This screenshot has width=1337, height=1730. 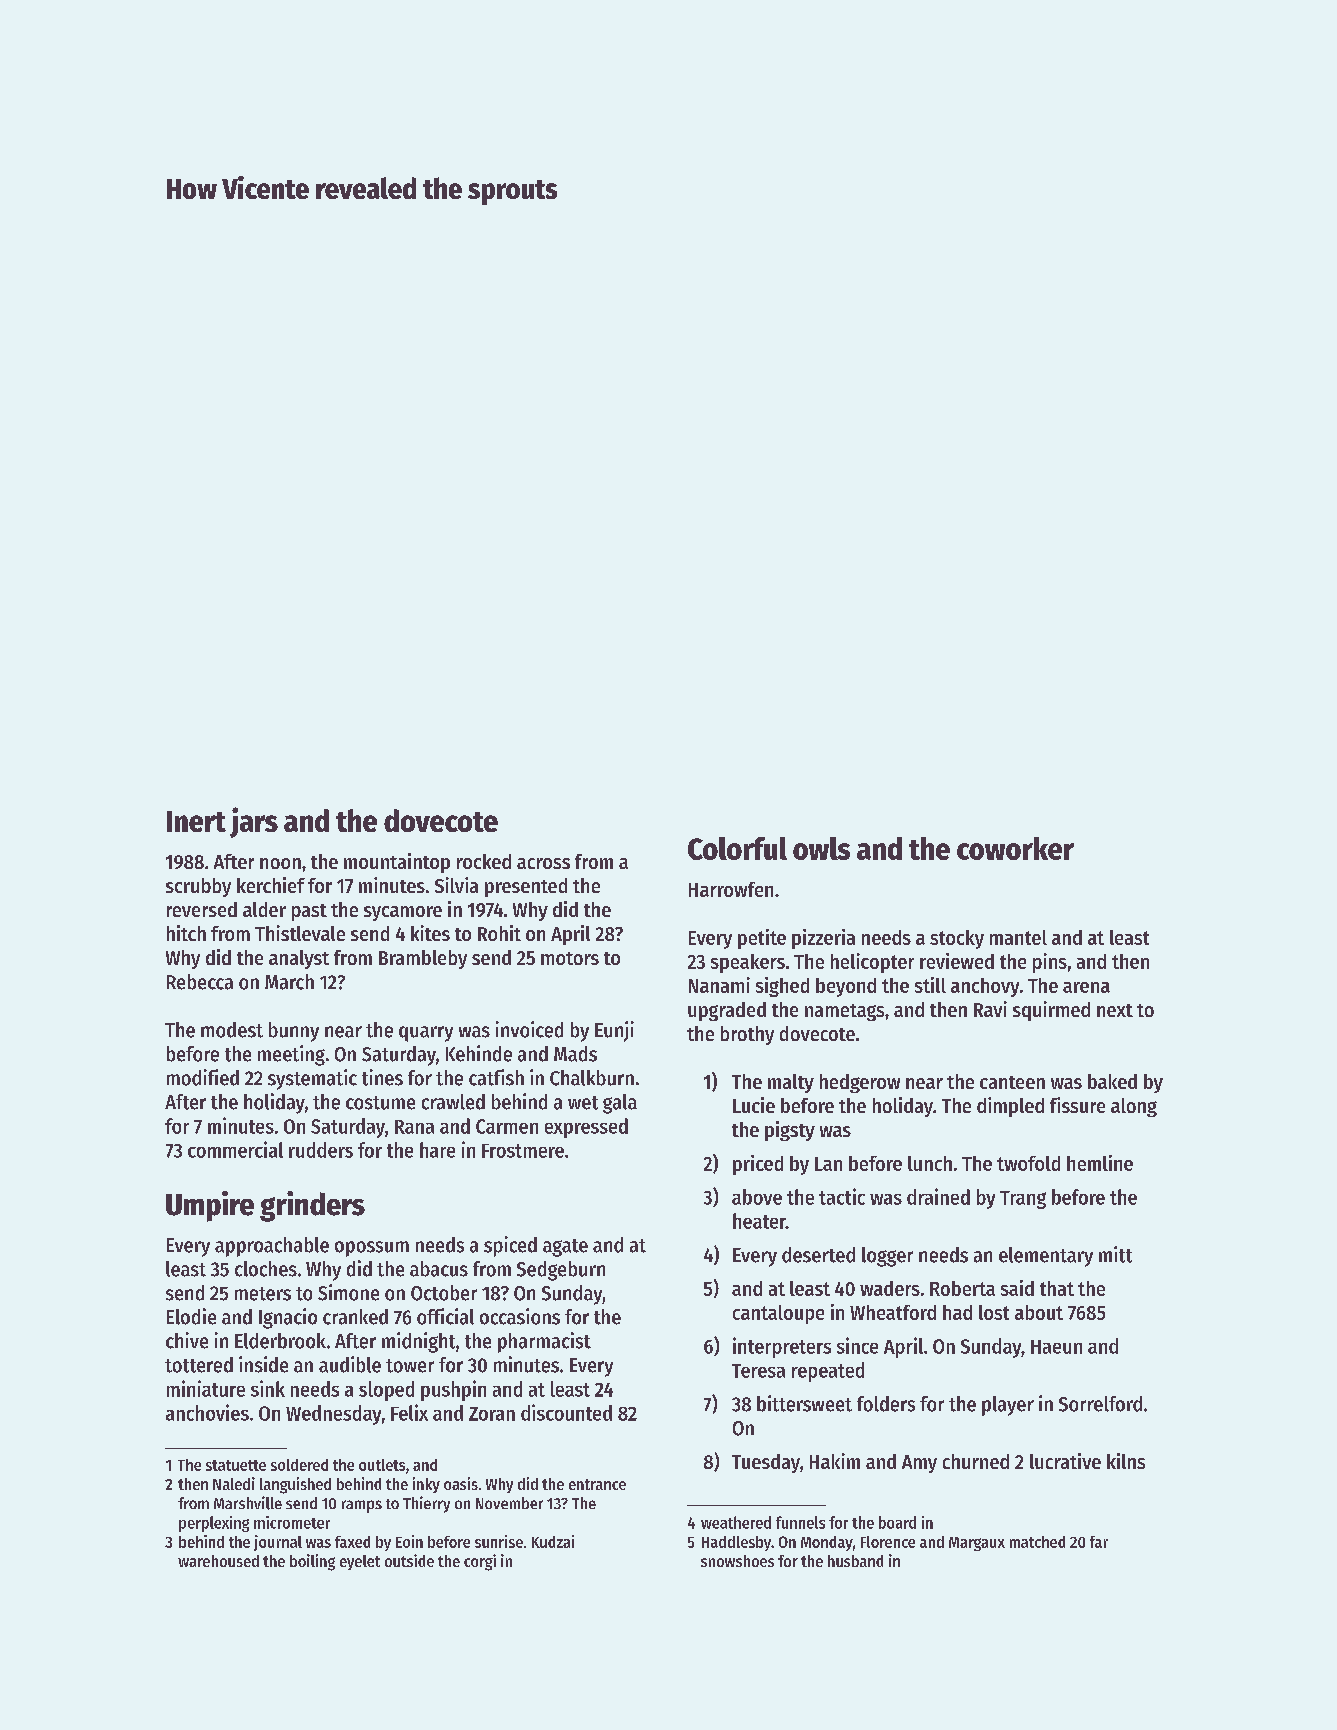 What do you see at coordinates (1015, 848) in the screenshot?
I see `coworker` at bounding box center [1015, 848].
